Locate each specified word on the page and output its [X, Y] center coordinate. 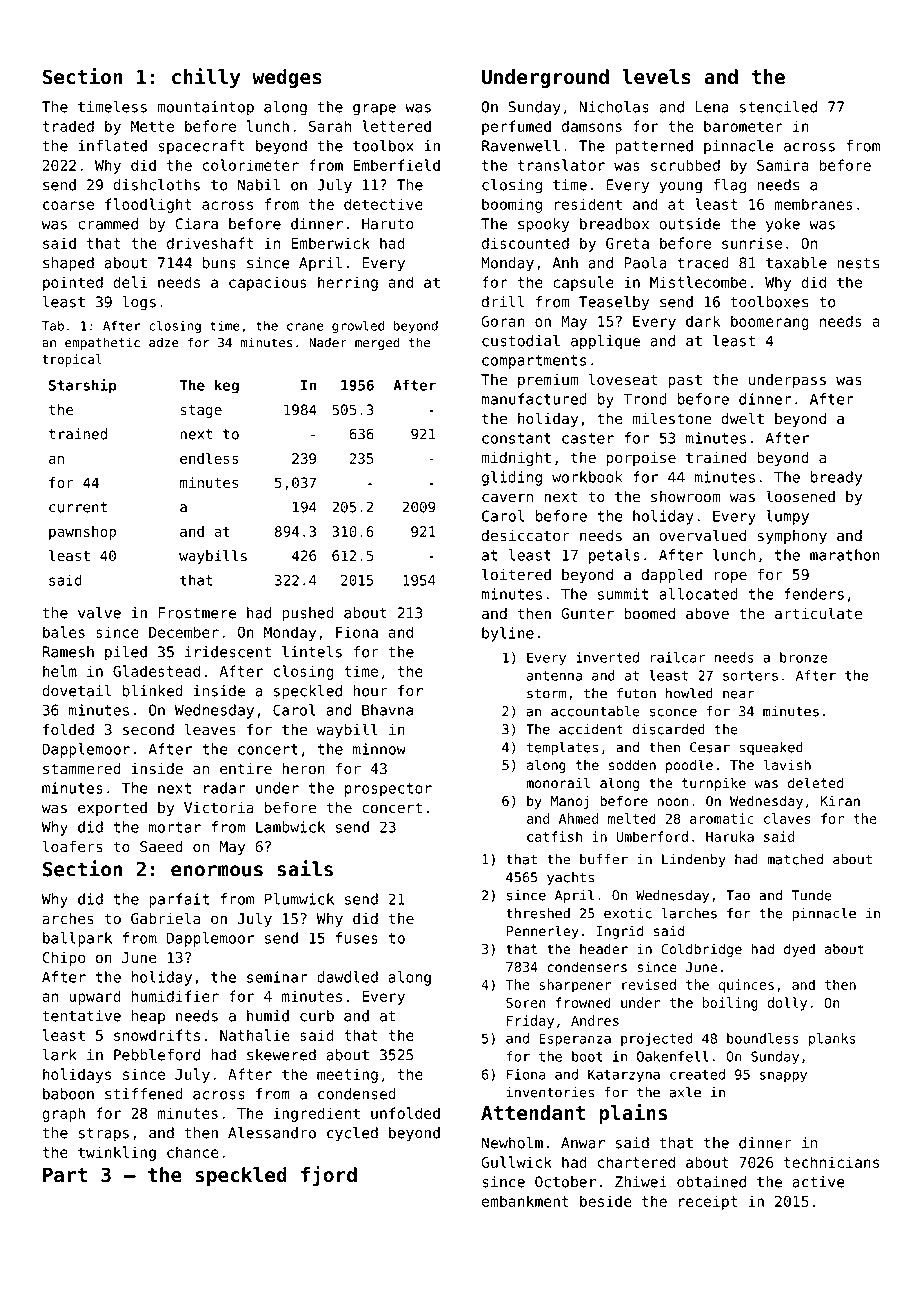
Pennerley [543, 932]
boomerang [770, 322]
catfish [554, 836]
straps [104, 1135]
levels [656, 77]
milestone [671, 418]
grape [374, 110]
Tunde [812, 895]
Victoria [219, 808]
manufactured [534, 399]
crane [305, 327]
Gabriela [165, 918]
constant [516, 438]
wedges [287, 78]
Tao [738, 895]
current [78, 507]
